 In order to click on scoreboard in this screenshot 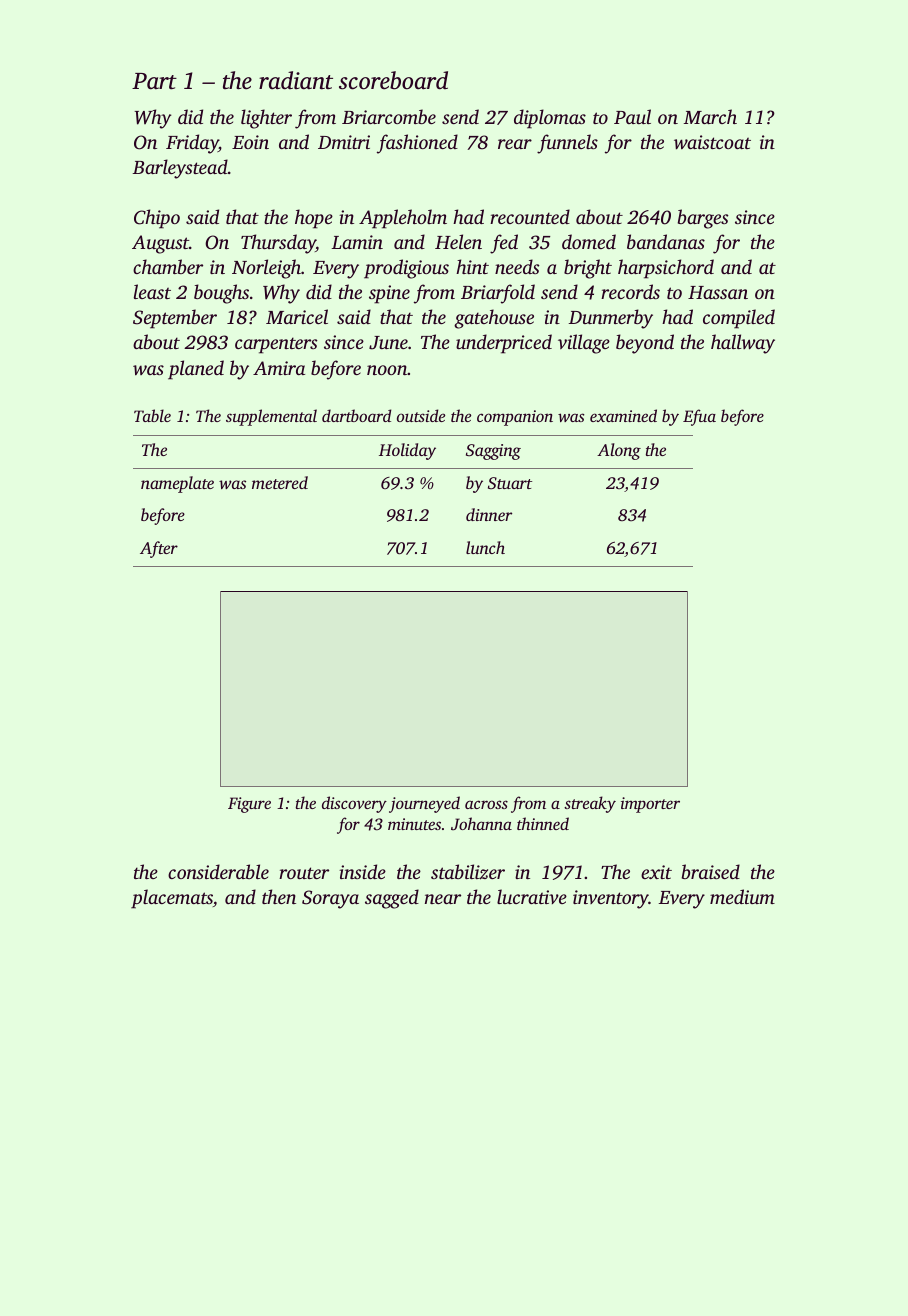, I will do `click(393, 80)`.
